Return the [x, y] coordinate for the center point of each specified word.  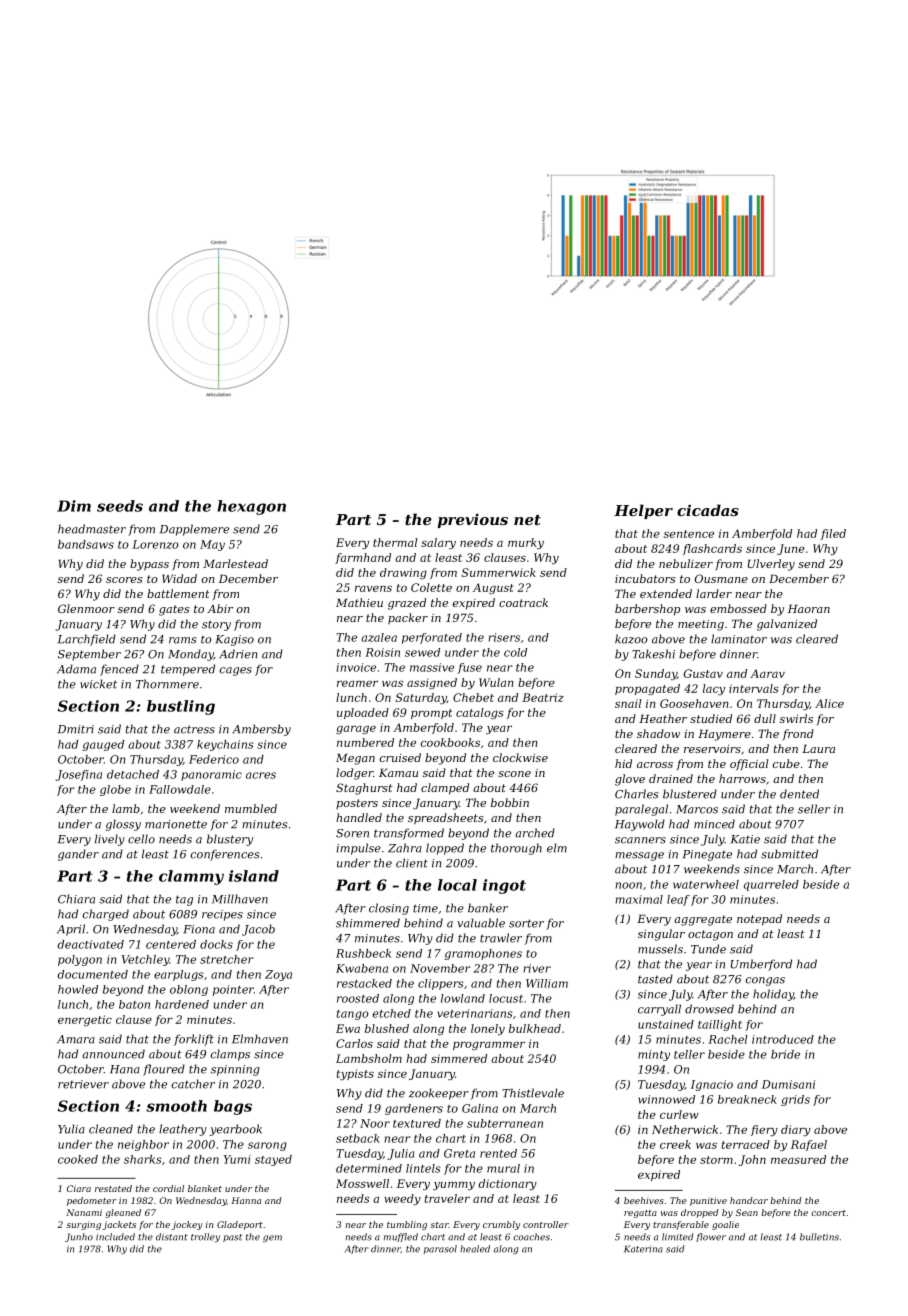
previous [472, 520]
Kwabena [362, 968]
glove [630, 780]
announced [113, 1054]
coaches [531, 1237]
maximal [639, 899]
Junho [79, 1237]
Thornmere [167, 684]
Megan [355, 759]
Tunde [708, 949]
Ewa [348, 1028]
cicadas [708, 510]
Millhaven [240, 899]
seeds [120, 506]
